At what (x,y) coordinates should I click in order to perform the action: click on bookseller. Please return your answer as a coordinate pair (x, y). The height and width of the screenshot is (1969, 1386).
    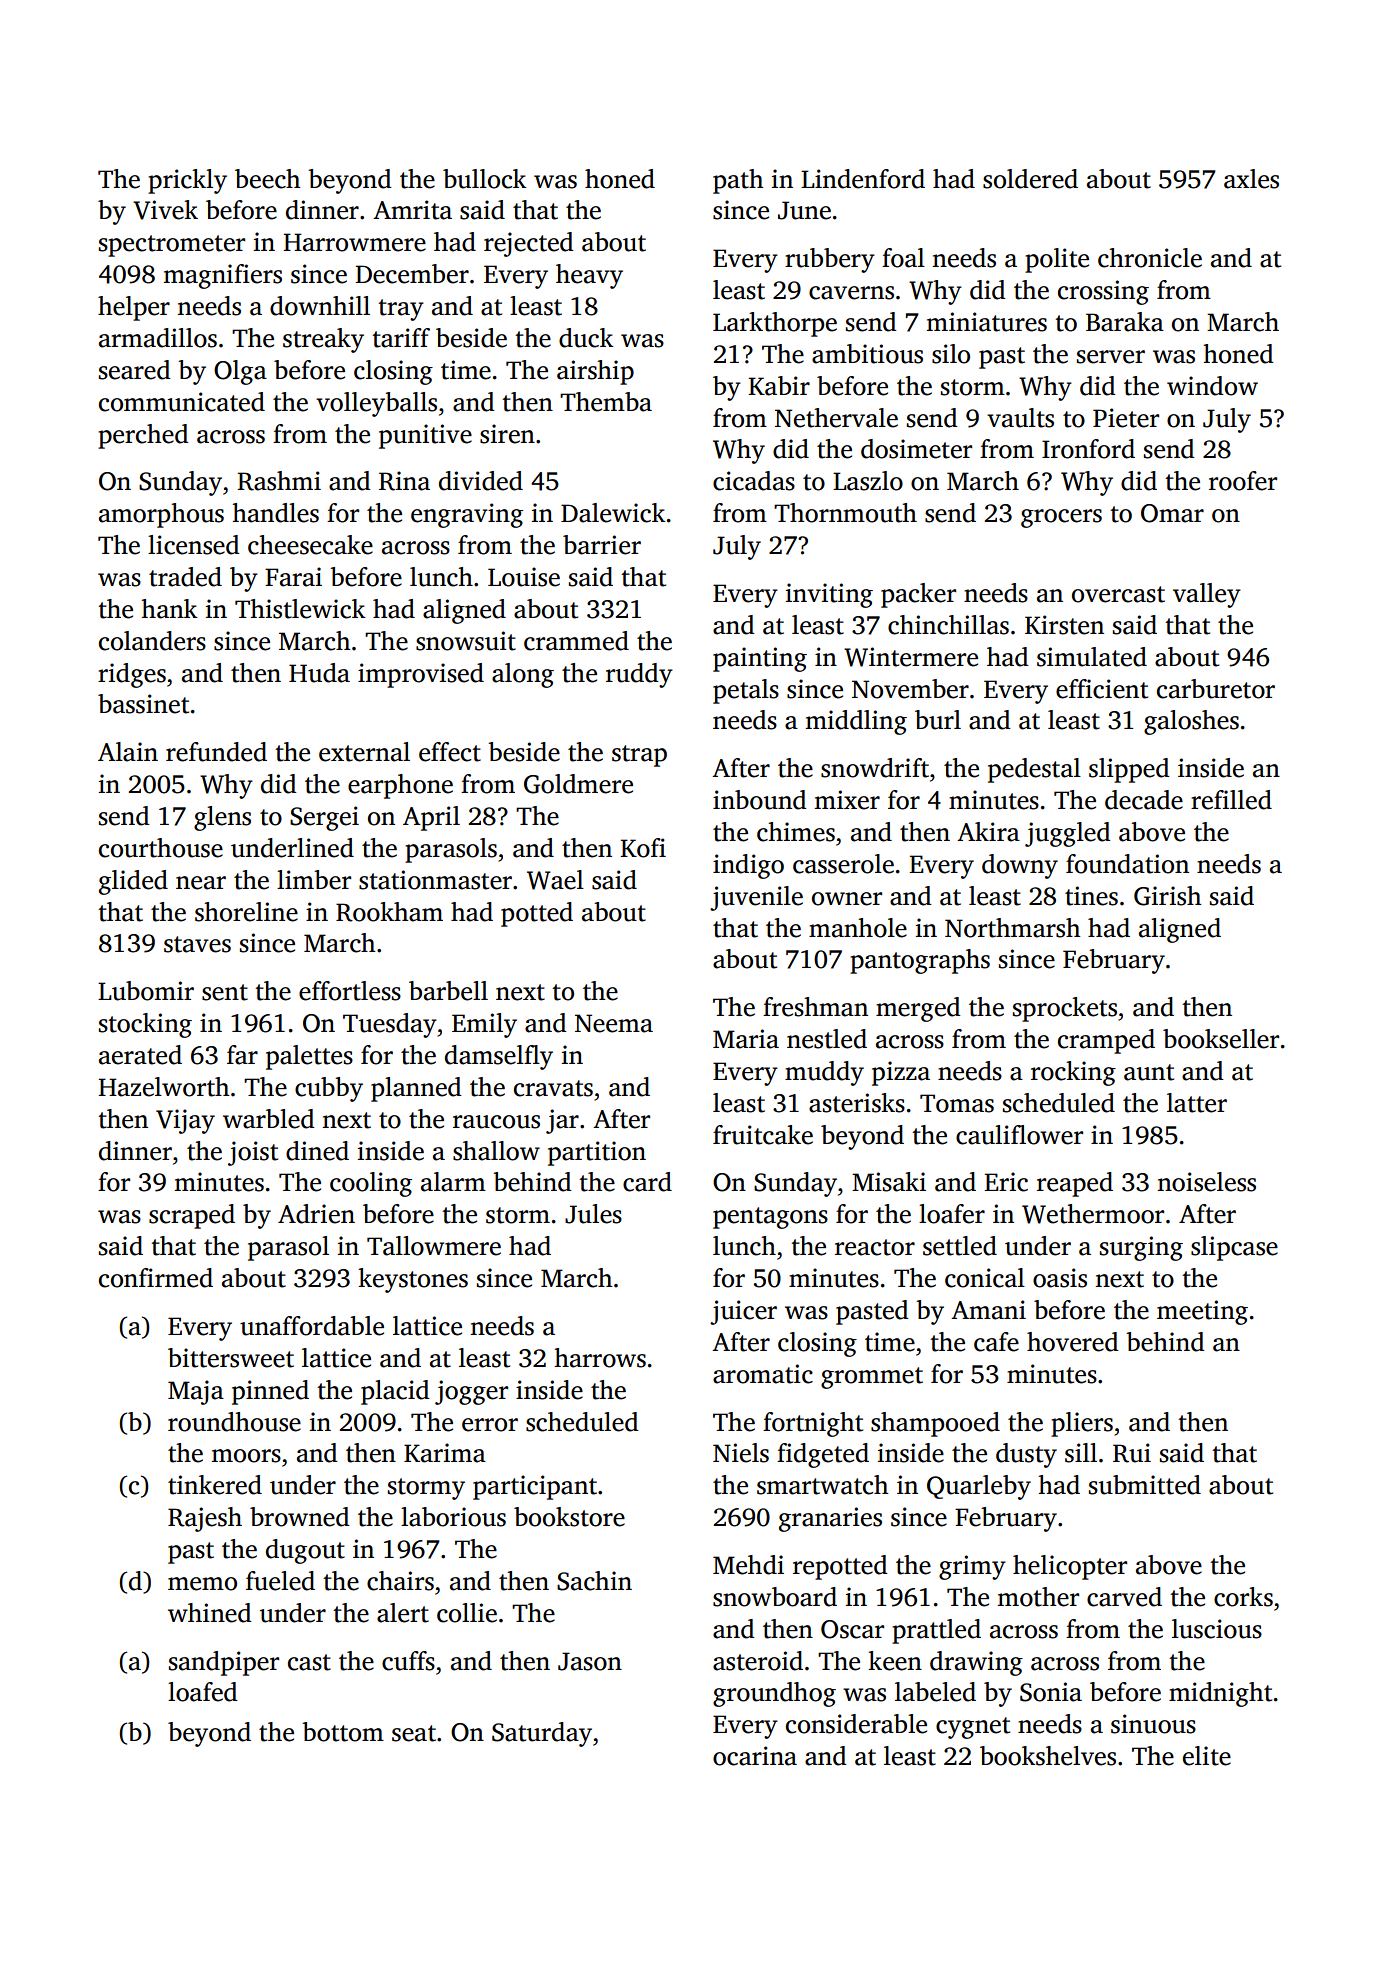
    Looking at the image, I should click on (1221, 1039).
